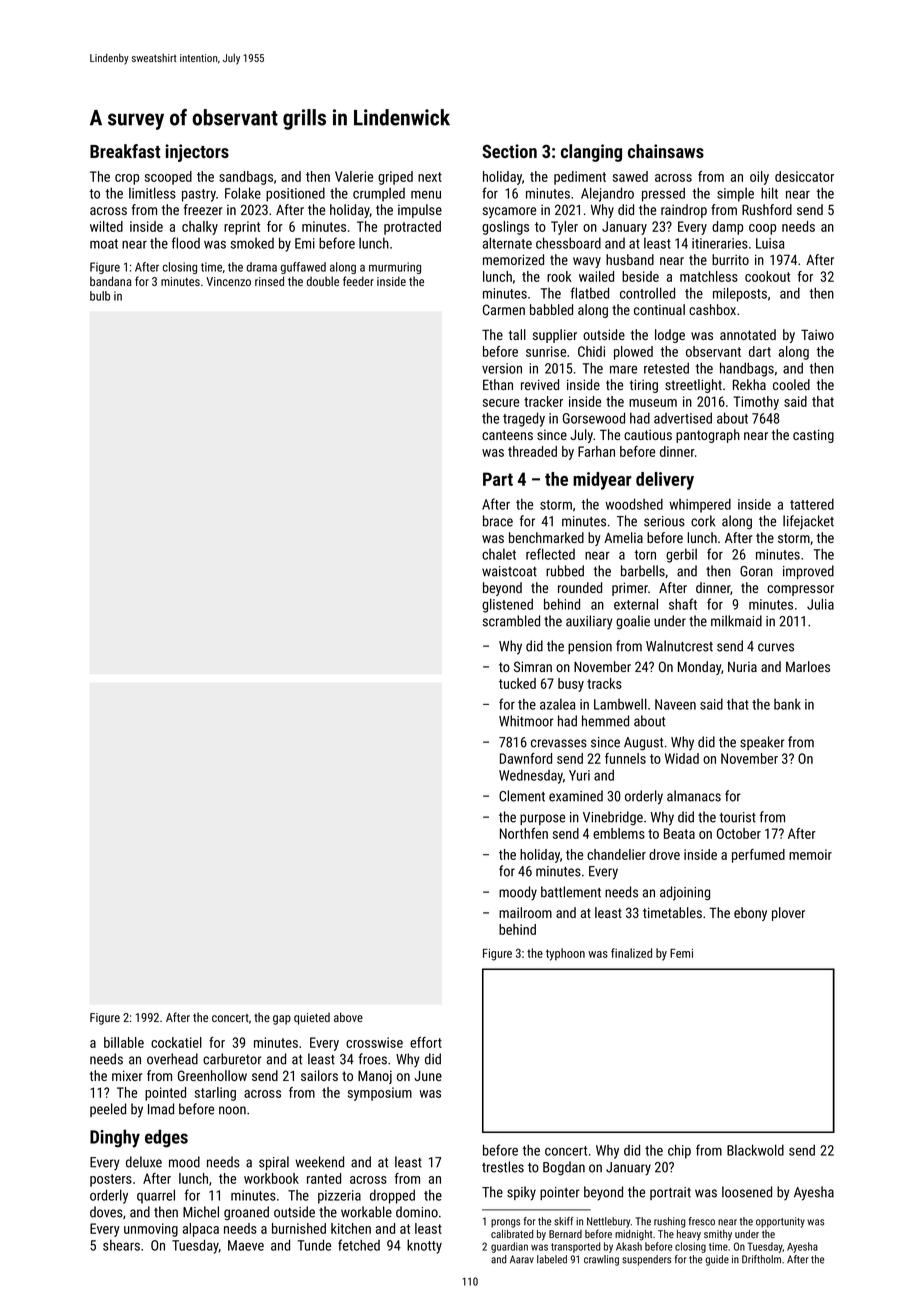 This image has width=924, height=1308. What do you see at coordinates (498, 521) in the image?
I see `brace` at bounding box center [498, 521].
